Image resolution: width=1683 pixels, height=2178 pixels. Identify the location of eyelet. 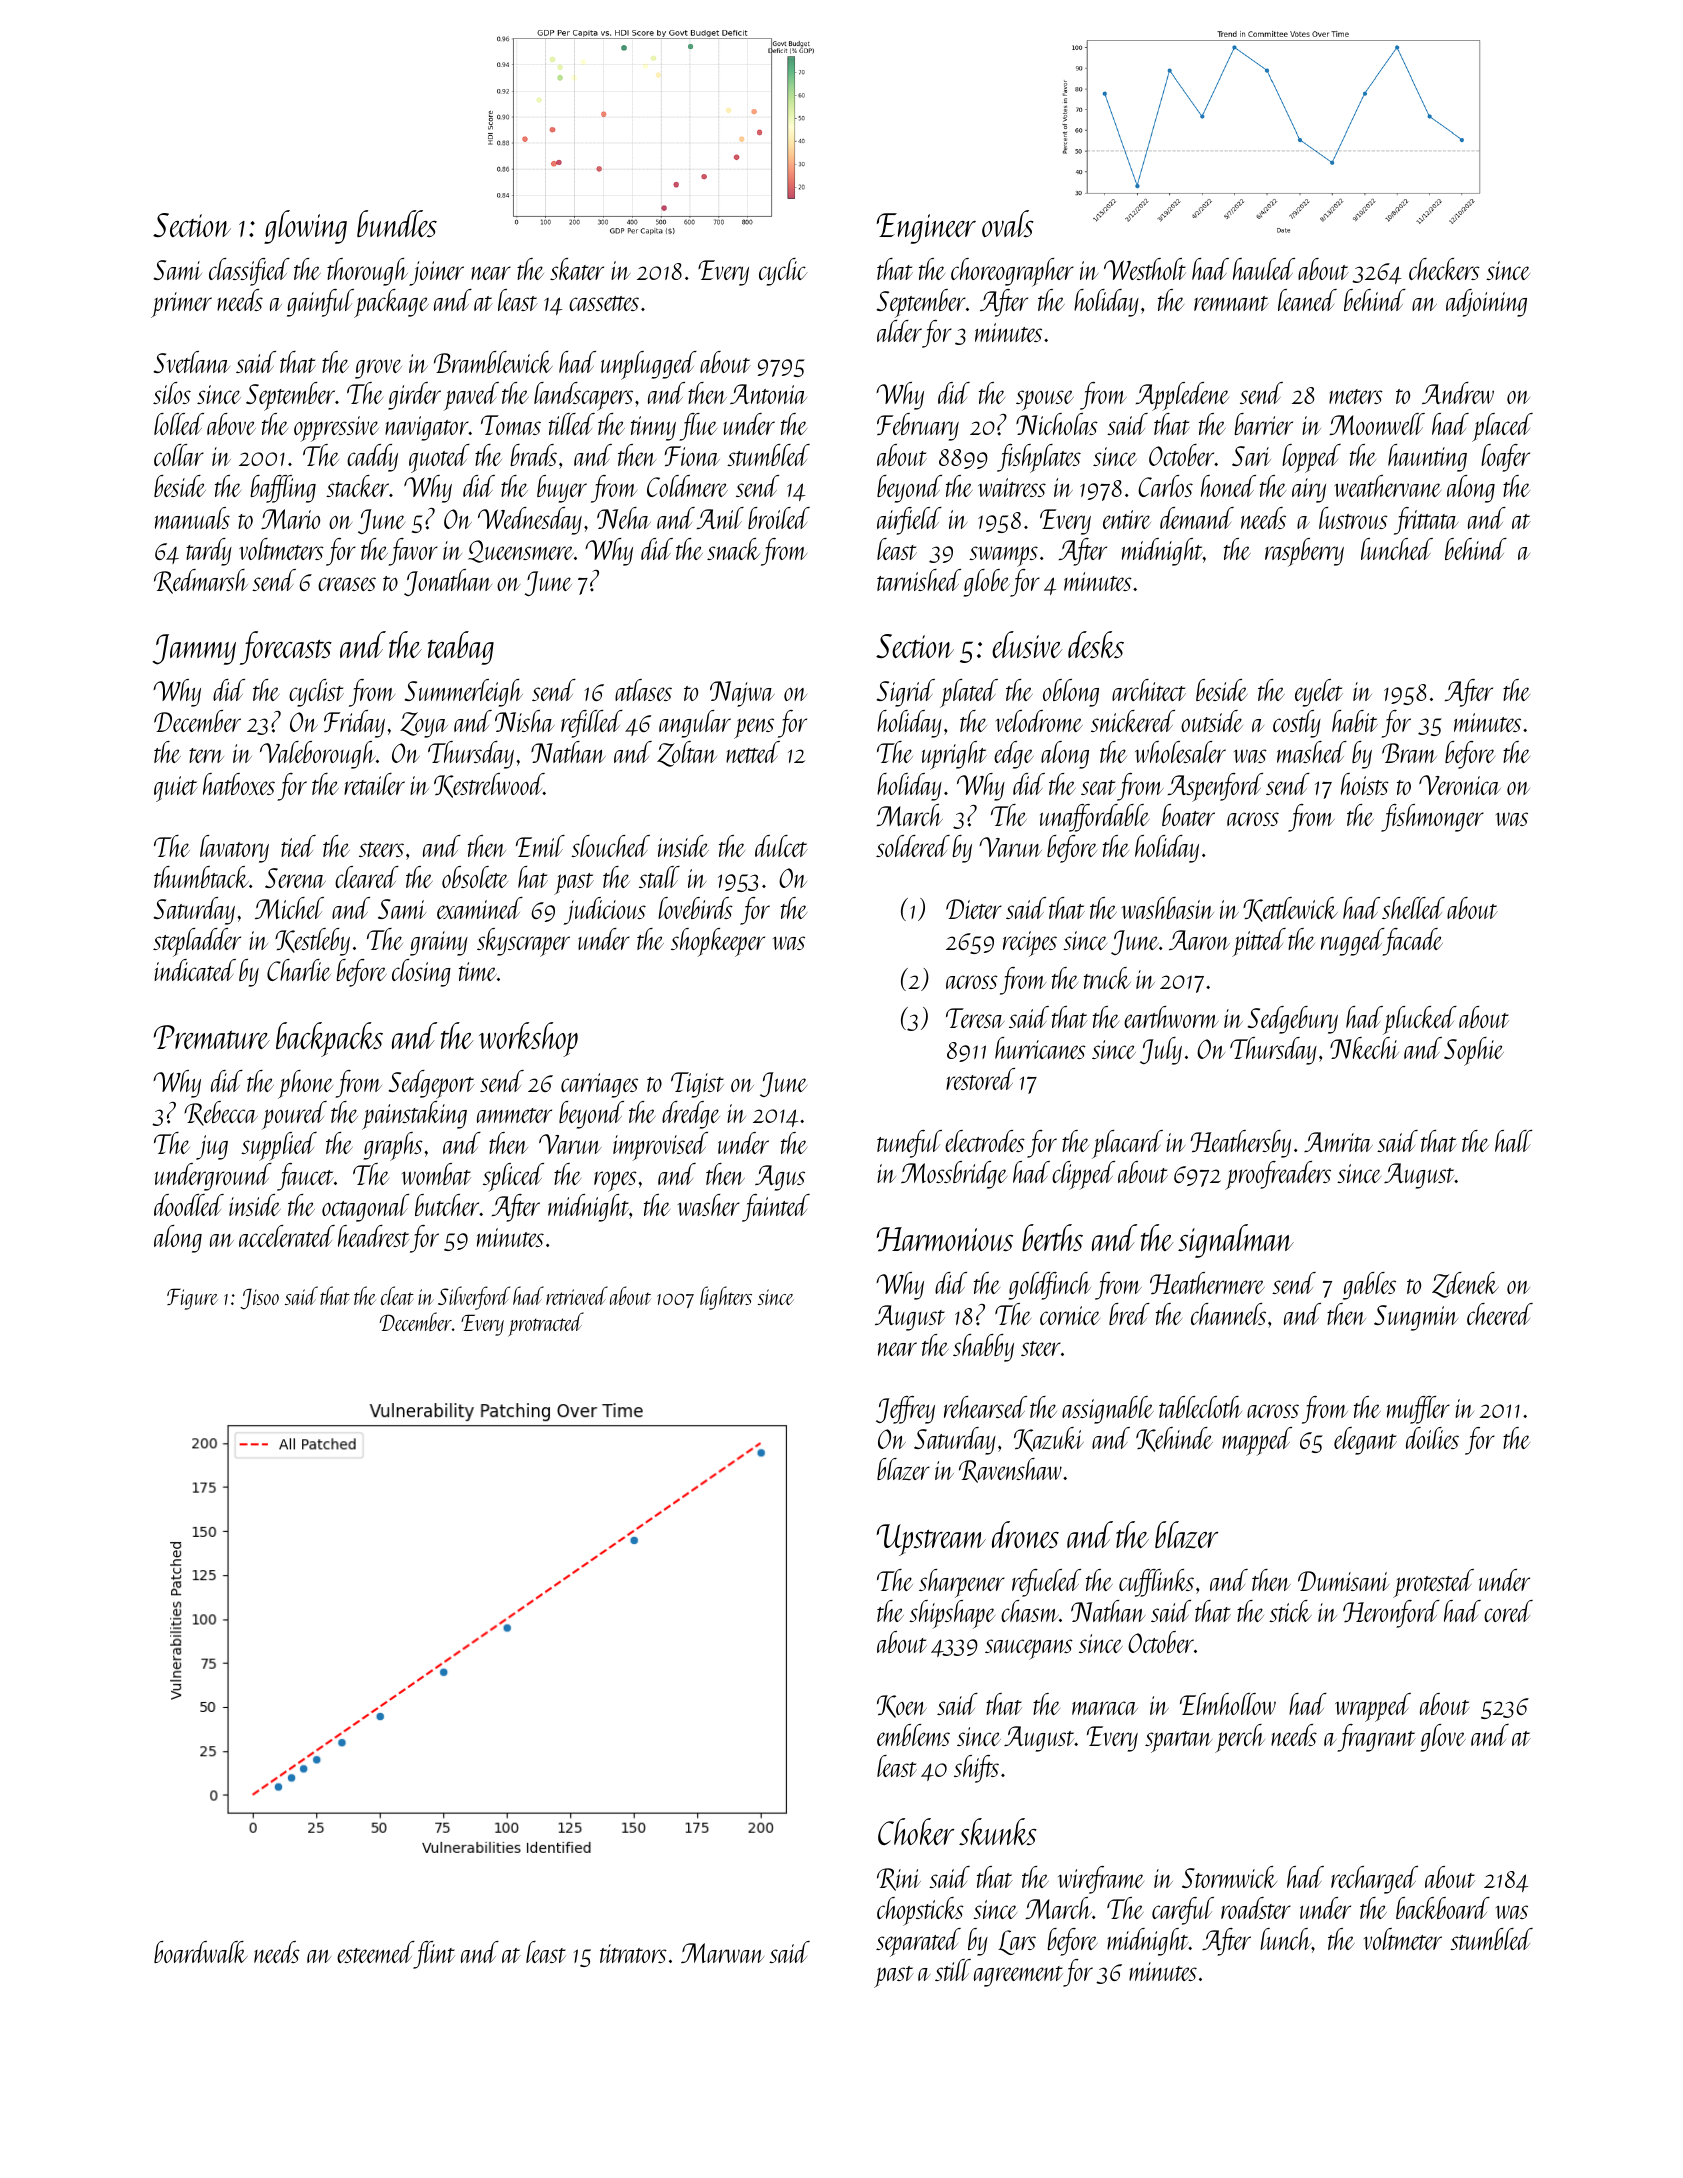
(1319, 693).
